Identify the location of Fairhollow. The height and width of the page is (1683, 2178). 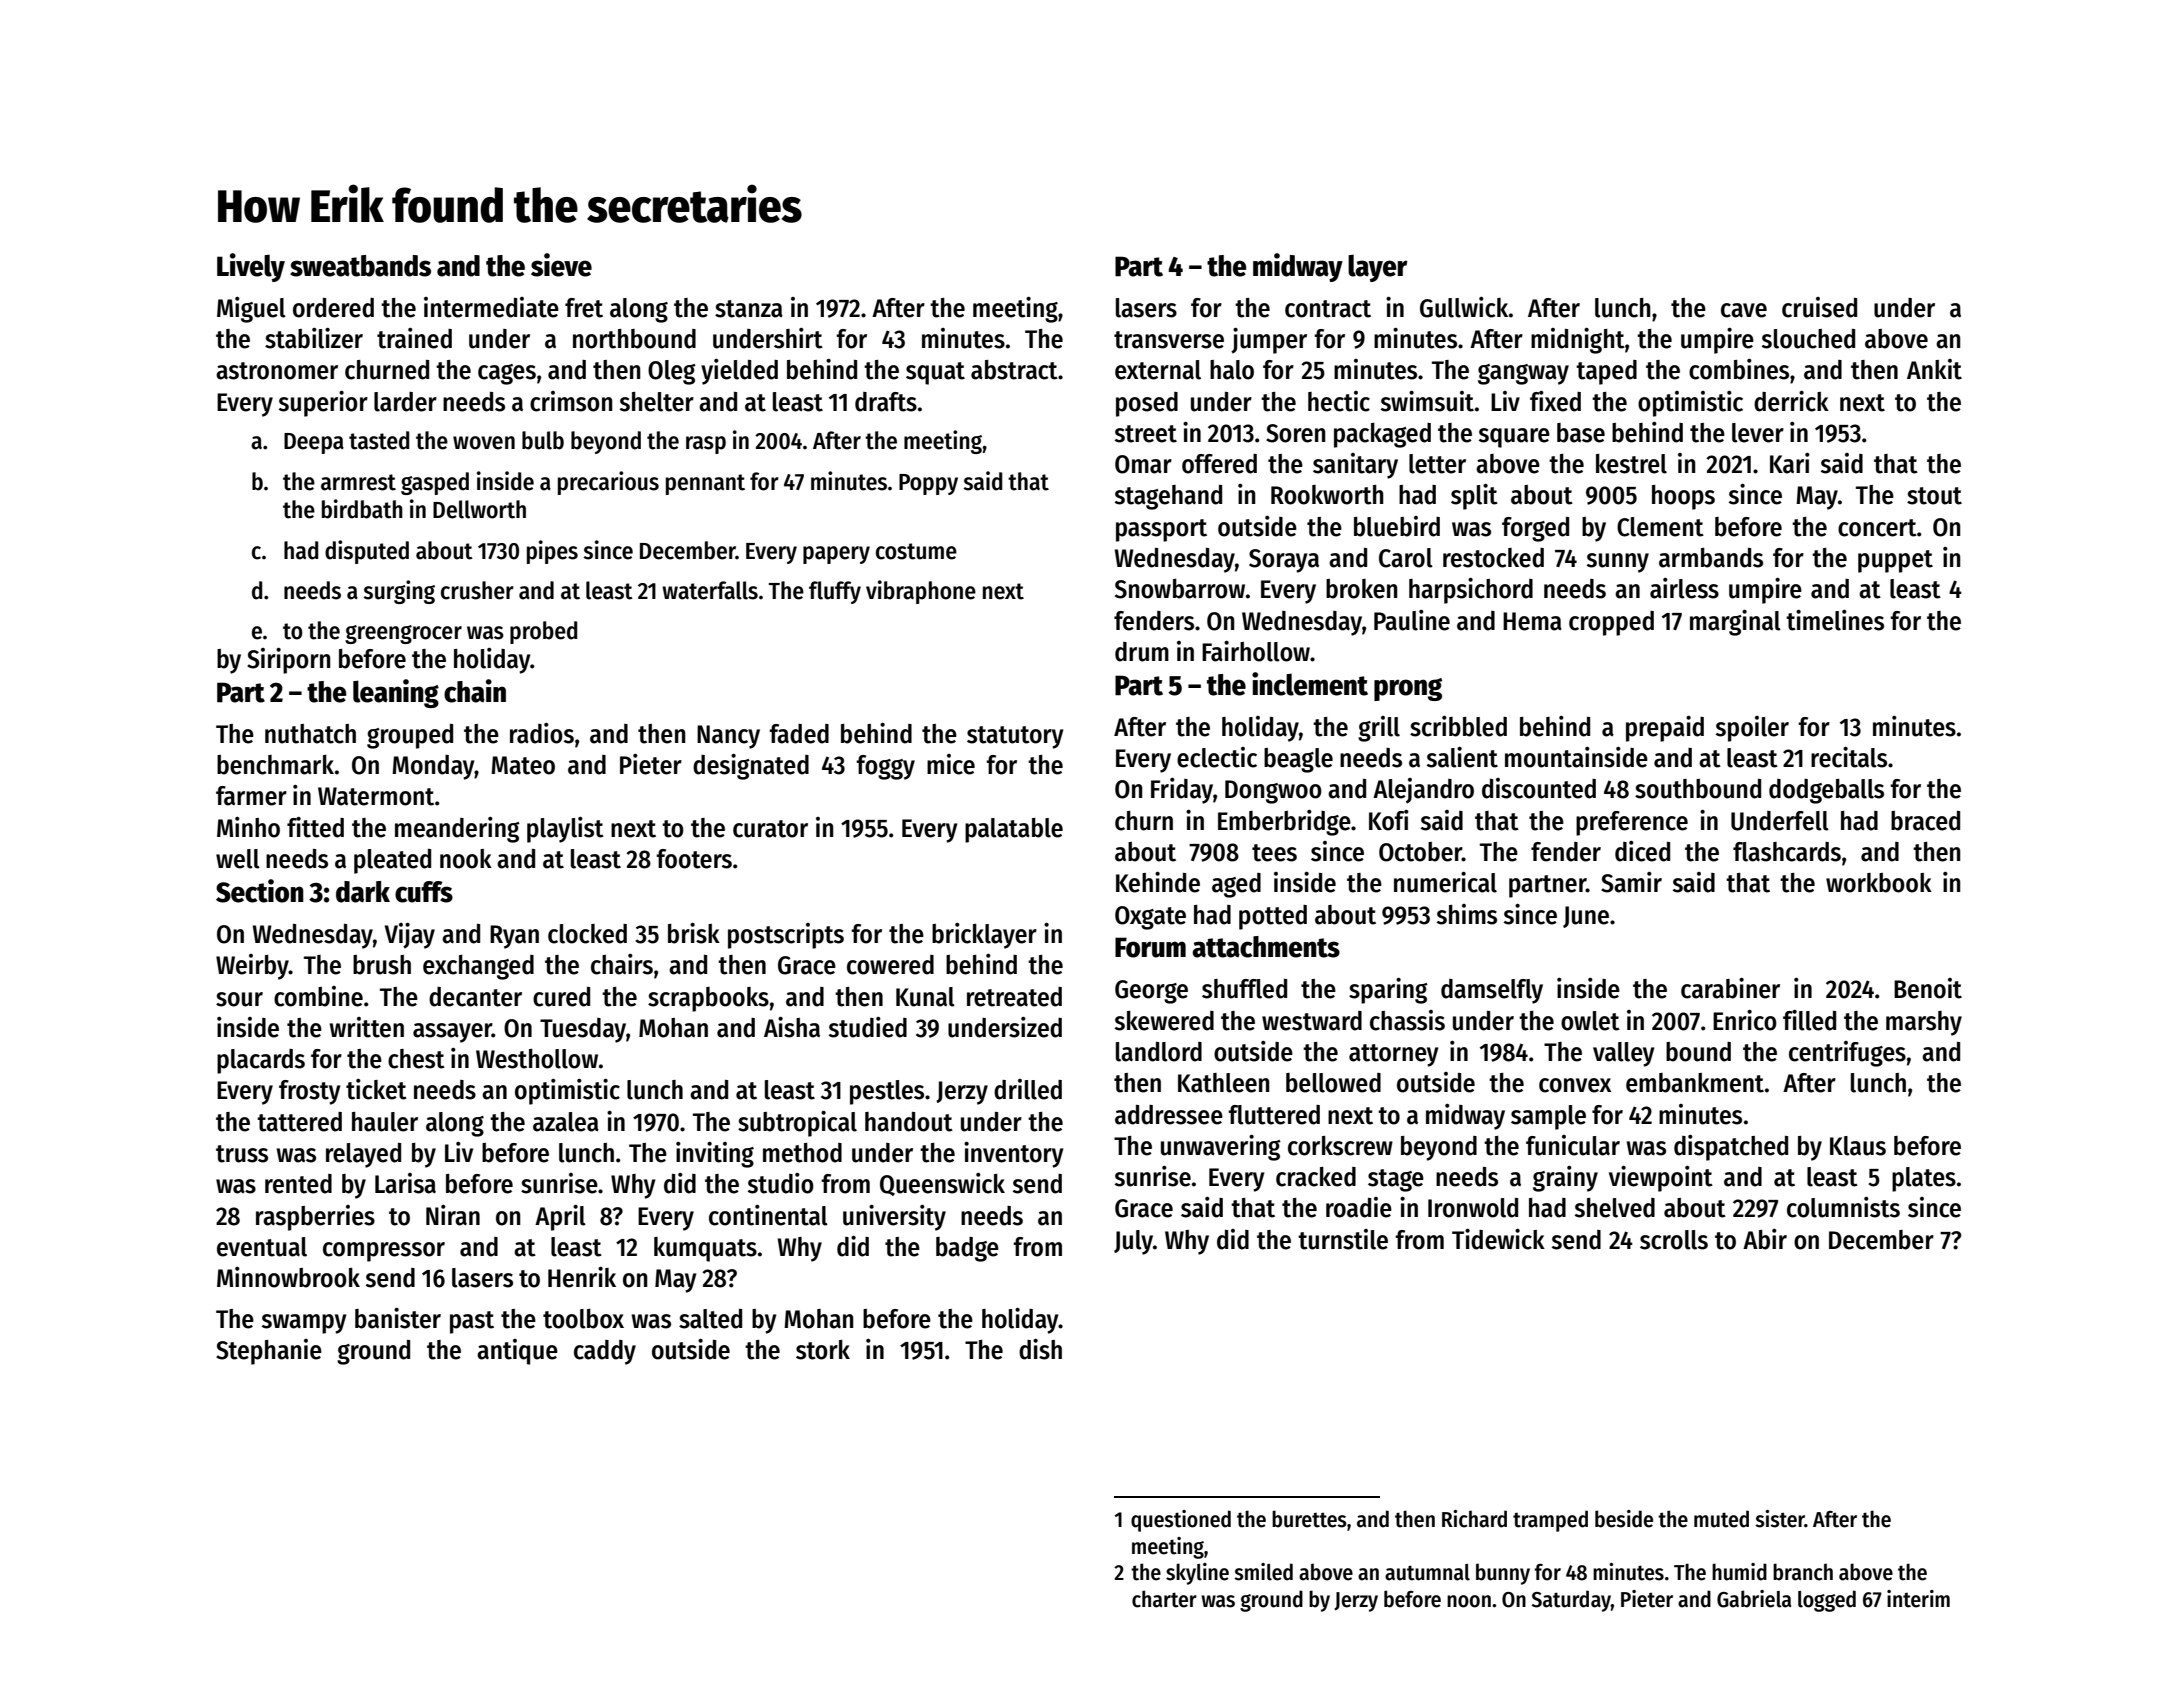
(1256, 651).
